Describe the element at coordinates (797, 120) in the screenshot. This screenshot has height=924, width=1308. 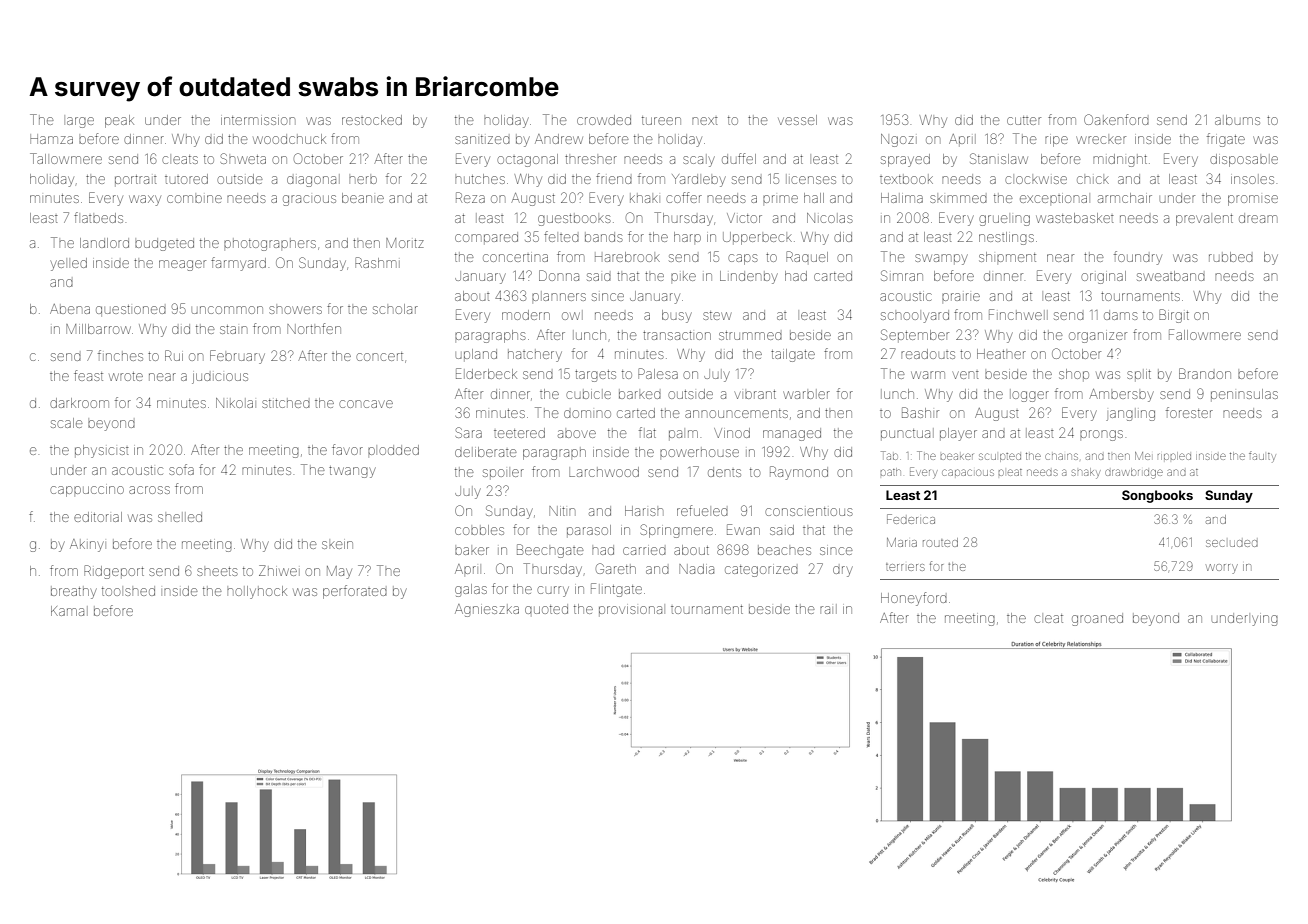
I see `vessel` at that location.
